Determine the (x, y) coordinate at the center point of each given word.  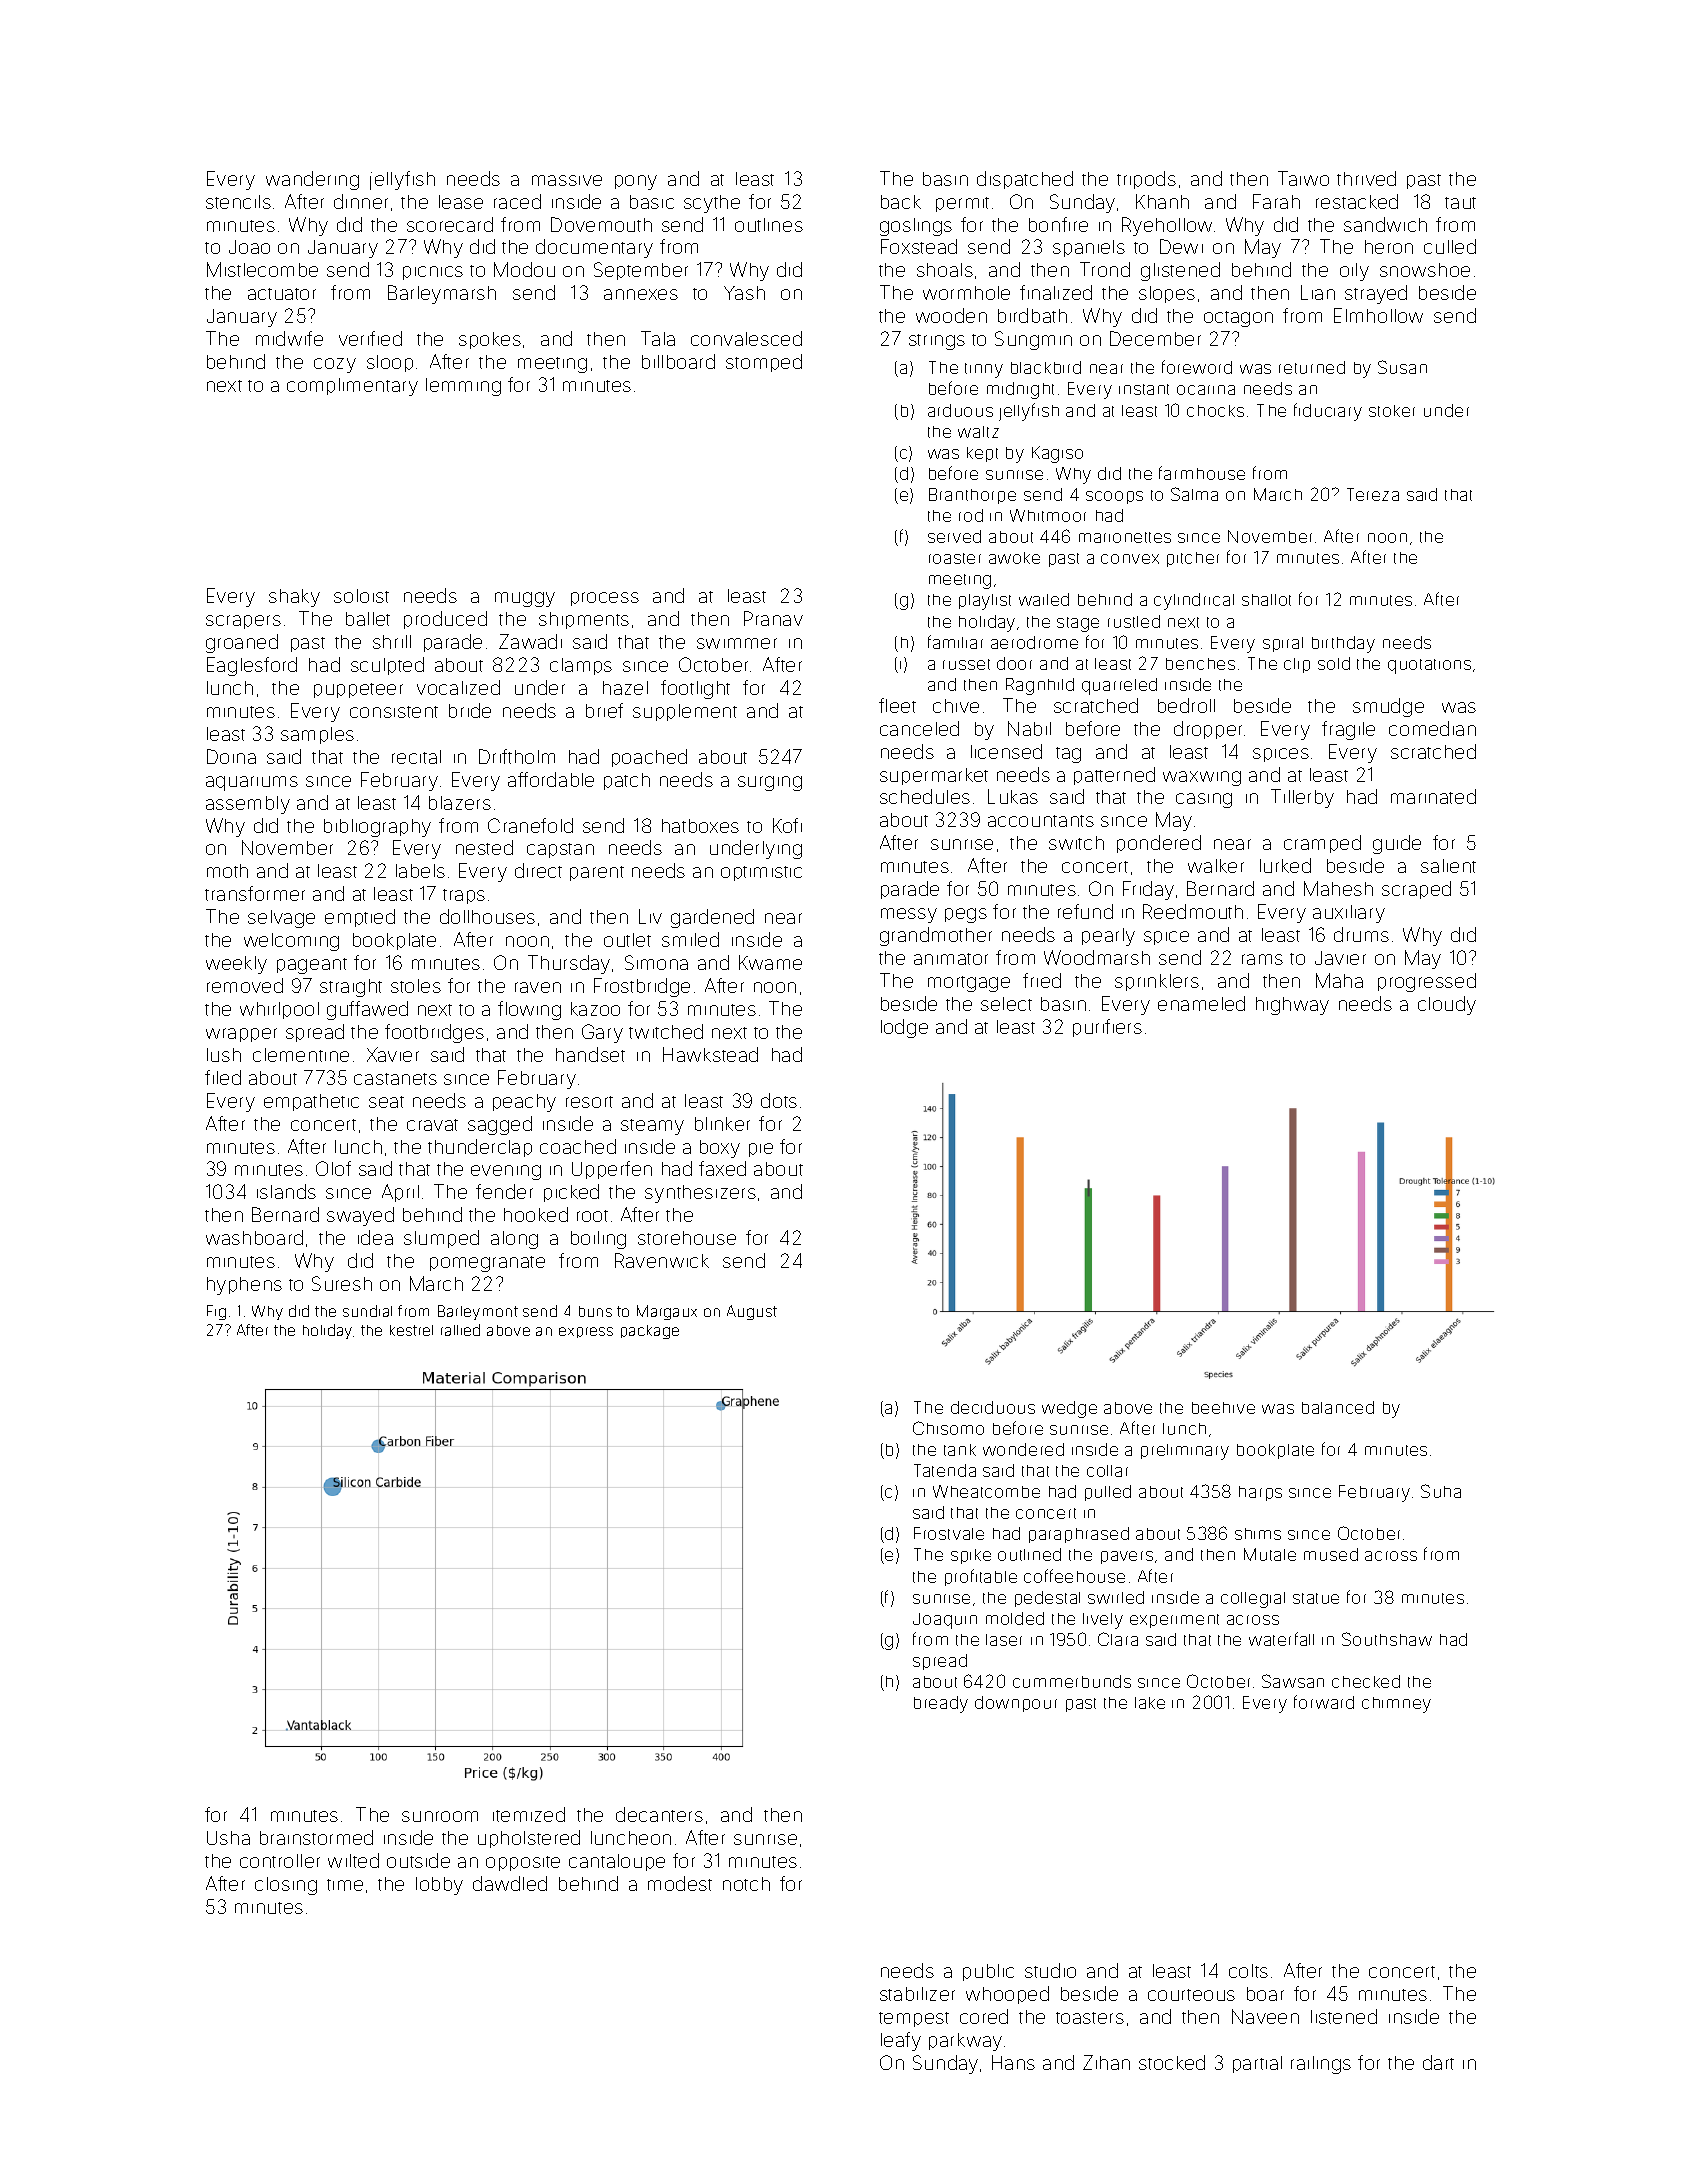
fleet (897, 705)
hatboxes (700, 826)
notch (746, 1884)
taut (1460, 203)
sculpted (387, 666)
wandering (312, 180)
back (901, 202)
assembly (248, 805)
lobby (439, 1886)
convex (1130, 559)
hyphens (244, 1286)
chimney (1396, 1705)
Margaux (667, 1312)
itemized (529, 1814)
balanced (1338, 1407)
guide (1397, 844)
